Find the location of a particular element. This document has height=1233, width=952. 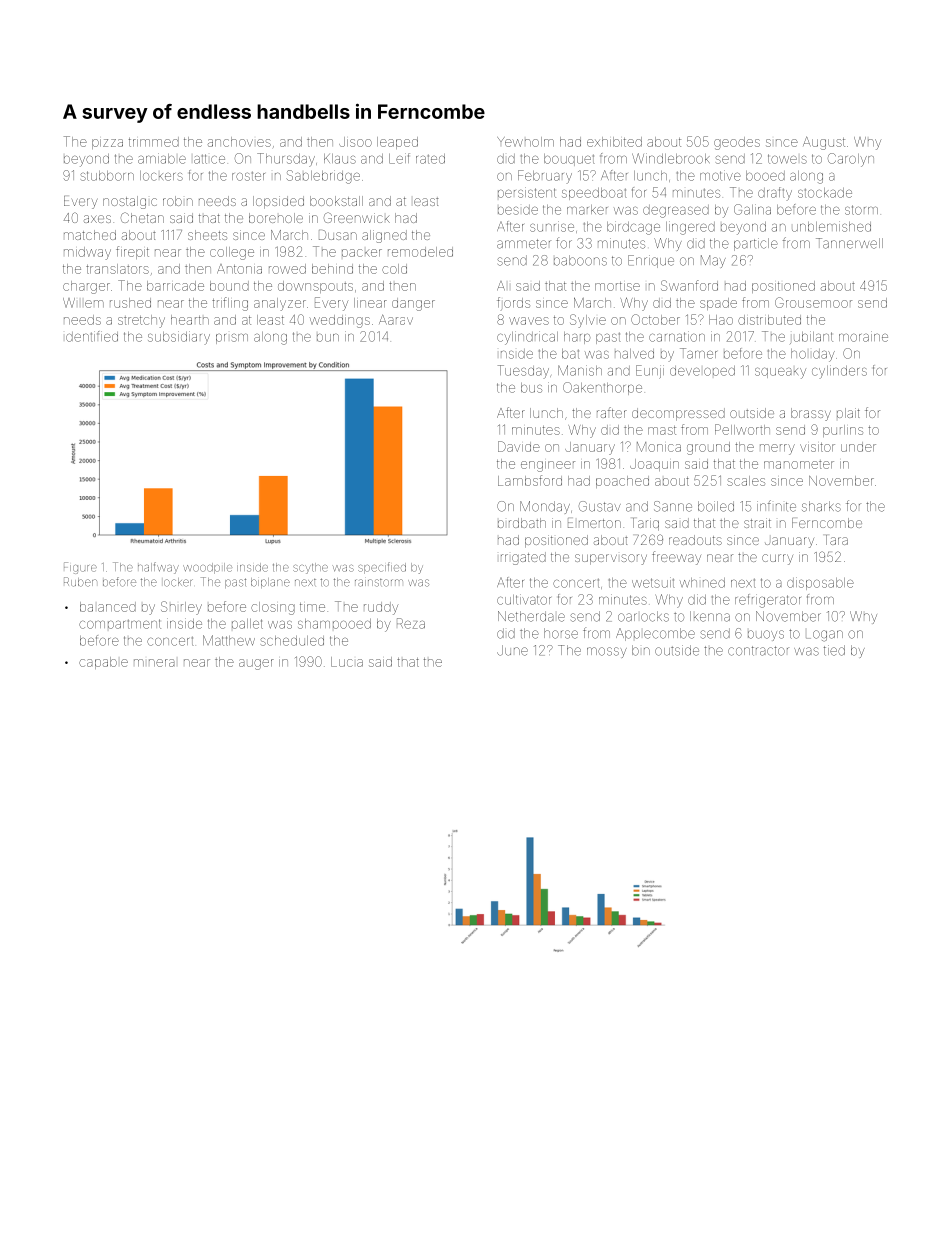

waves is located at coordinates (529, 321).
